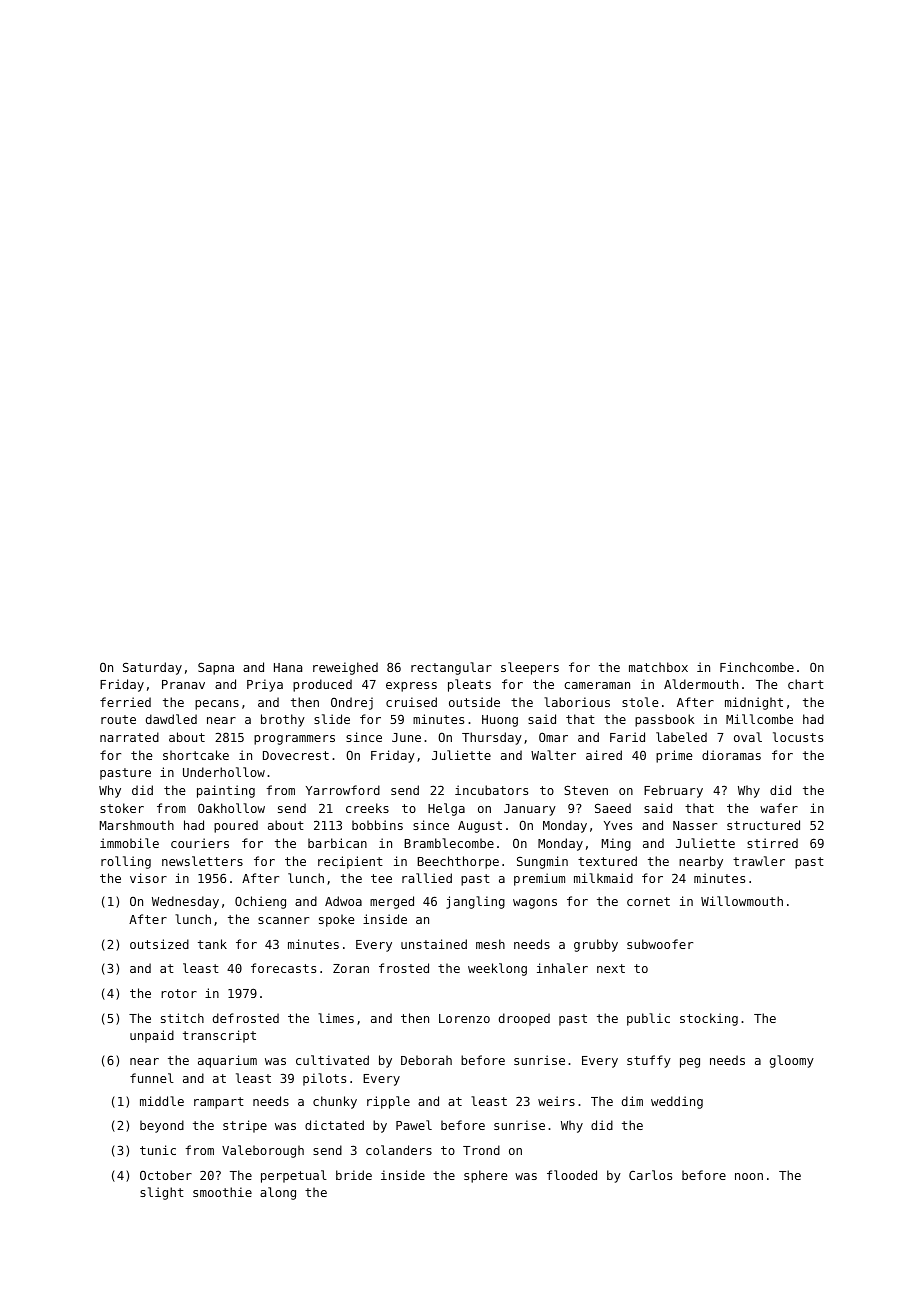  Describe the element at coordinates (283, 968) in the screenshot. I see `forecasts` at that location.
